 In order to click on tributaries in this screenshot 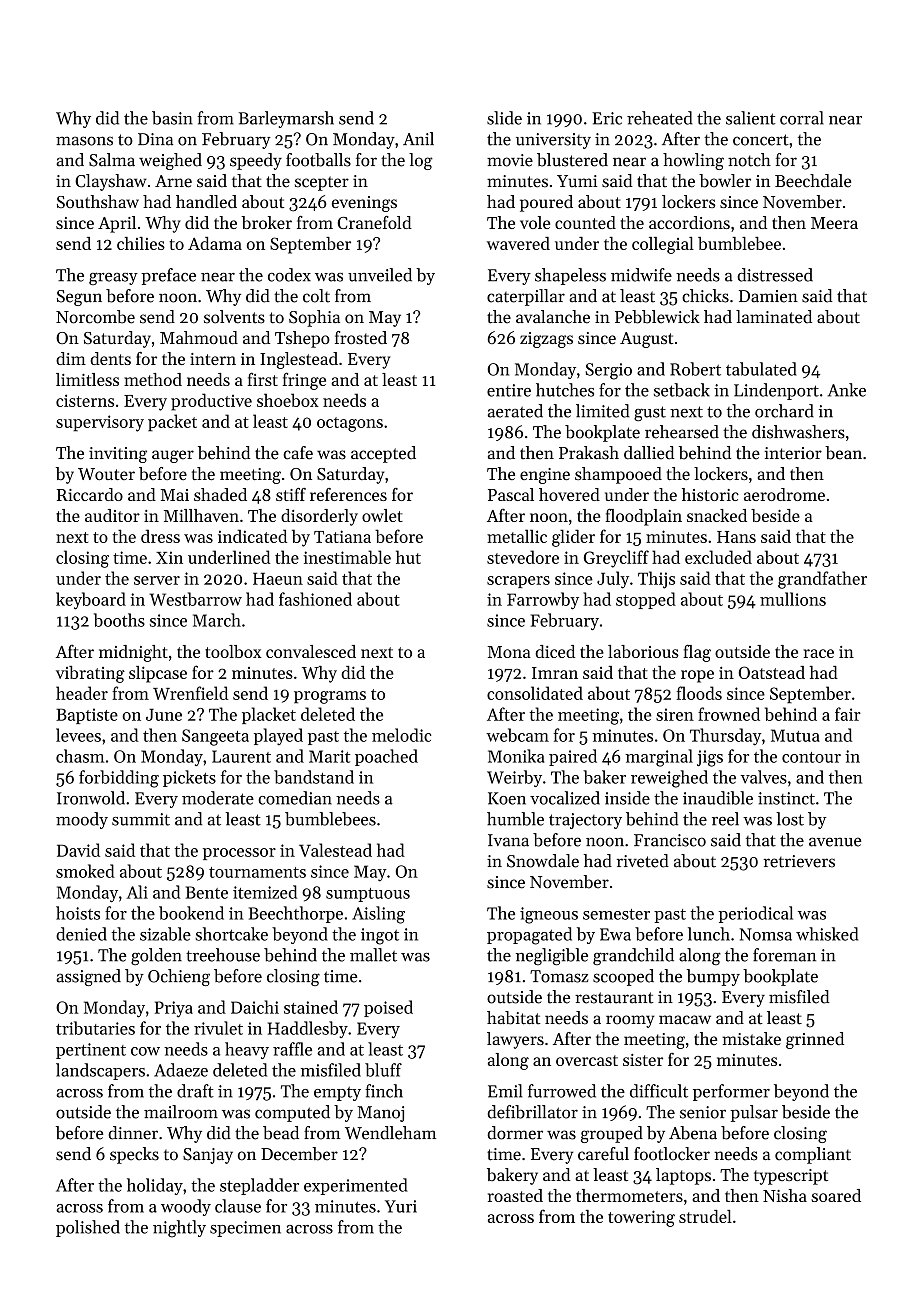, I will do `click(95, 1028)`.
